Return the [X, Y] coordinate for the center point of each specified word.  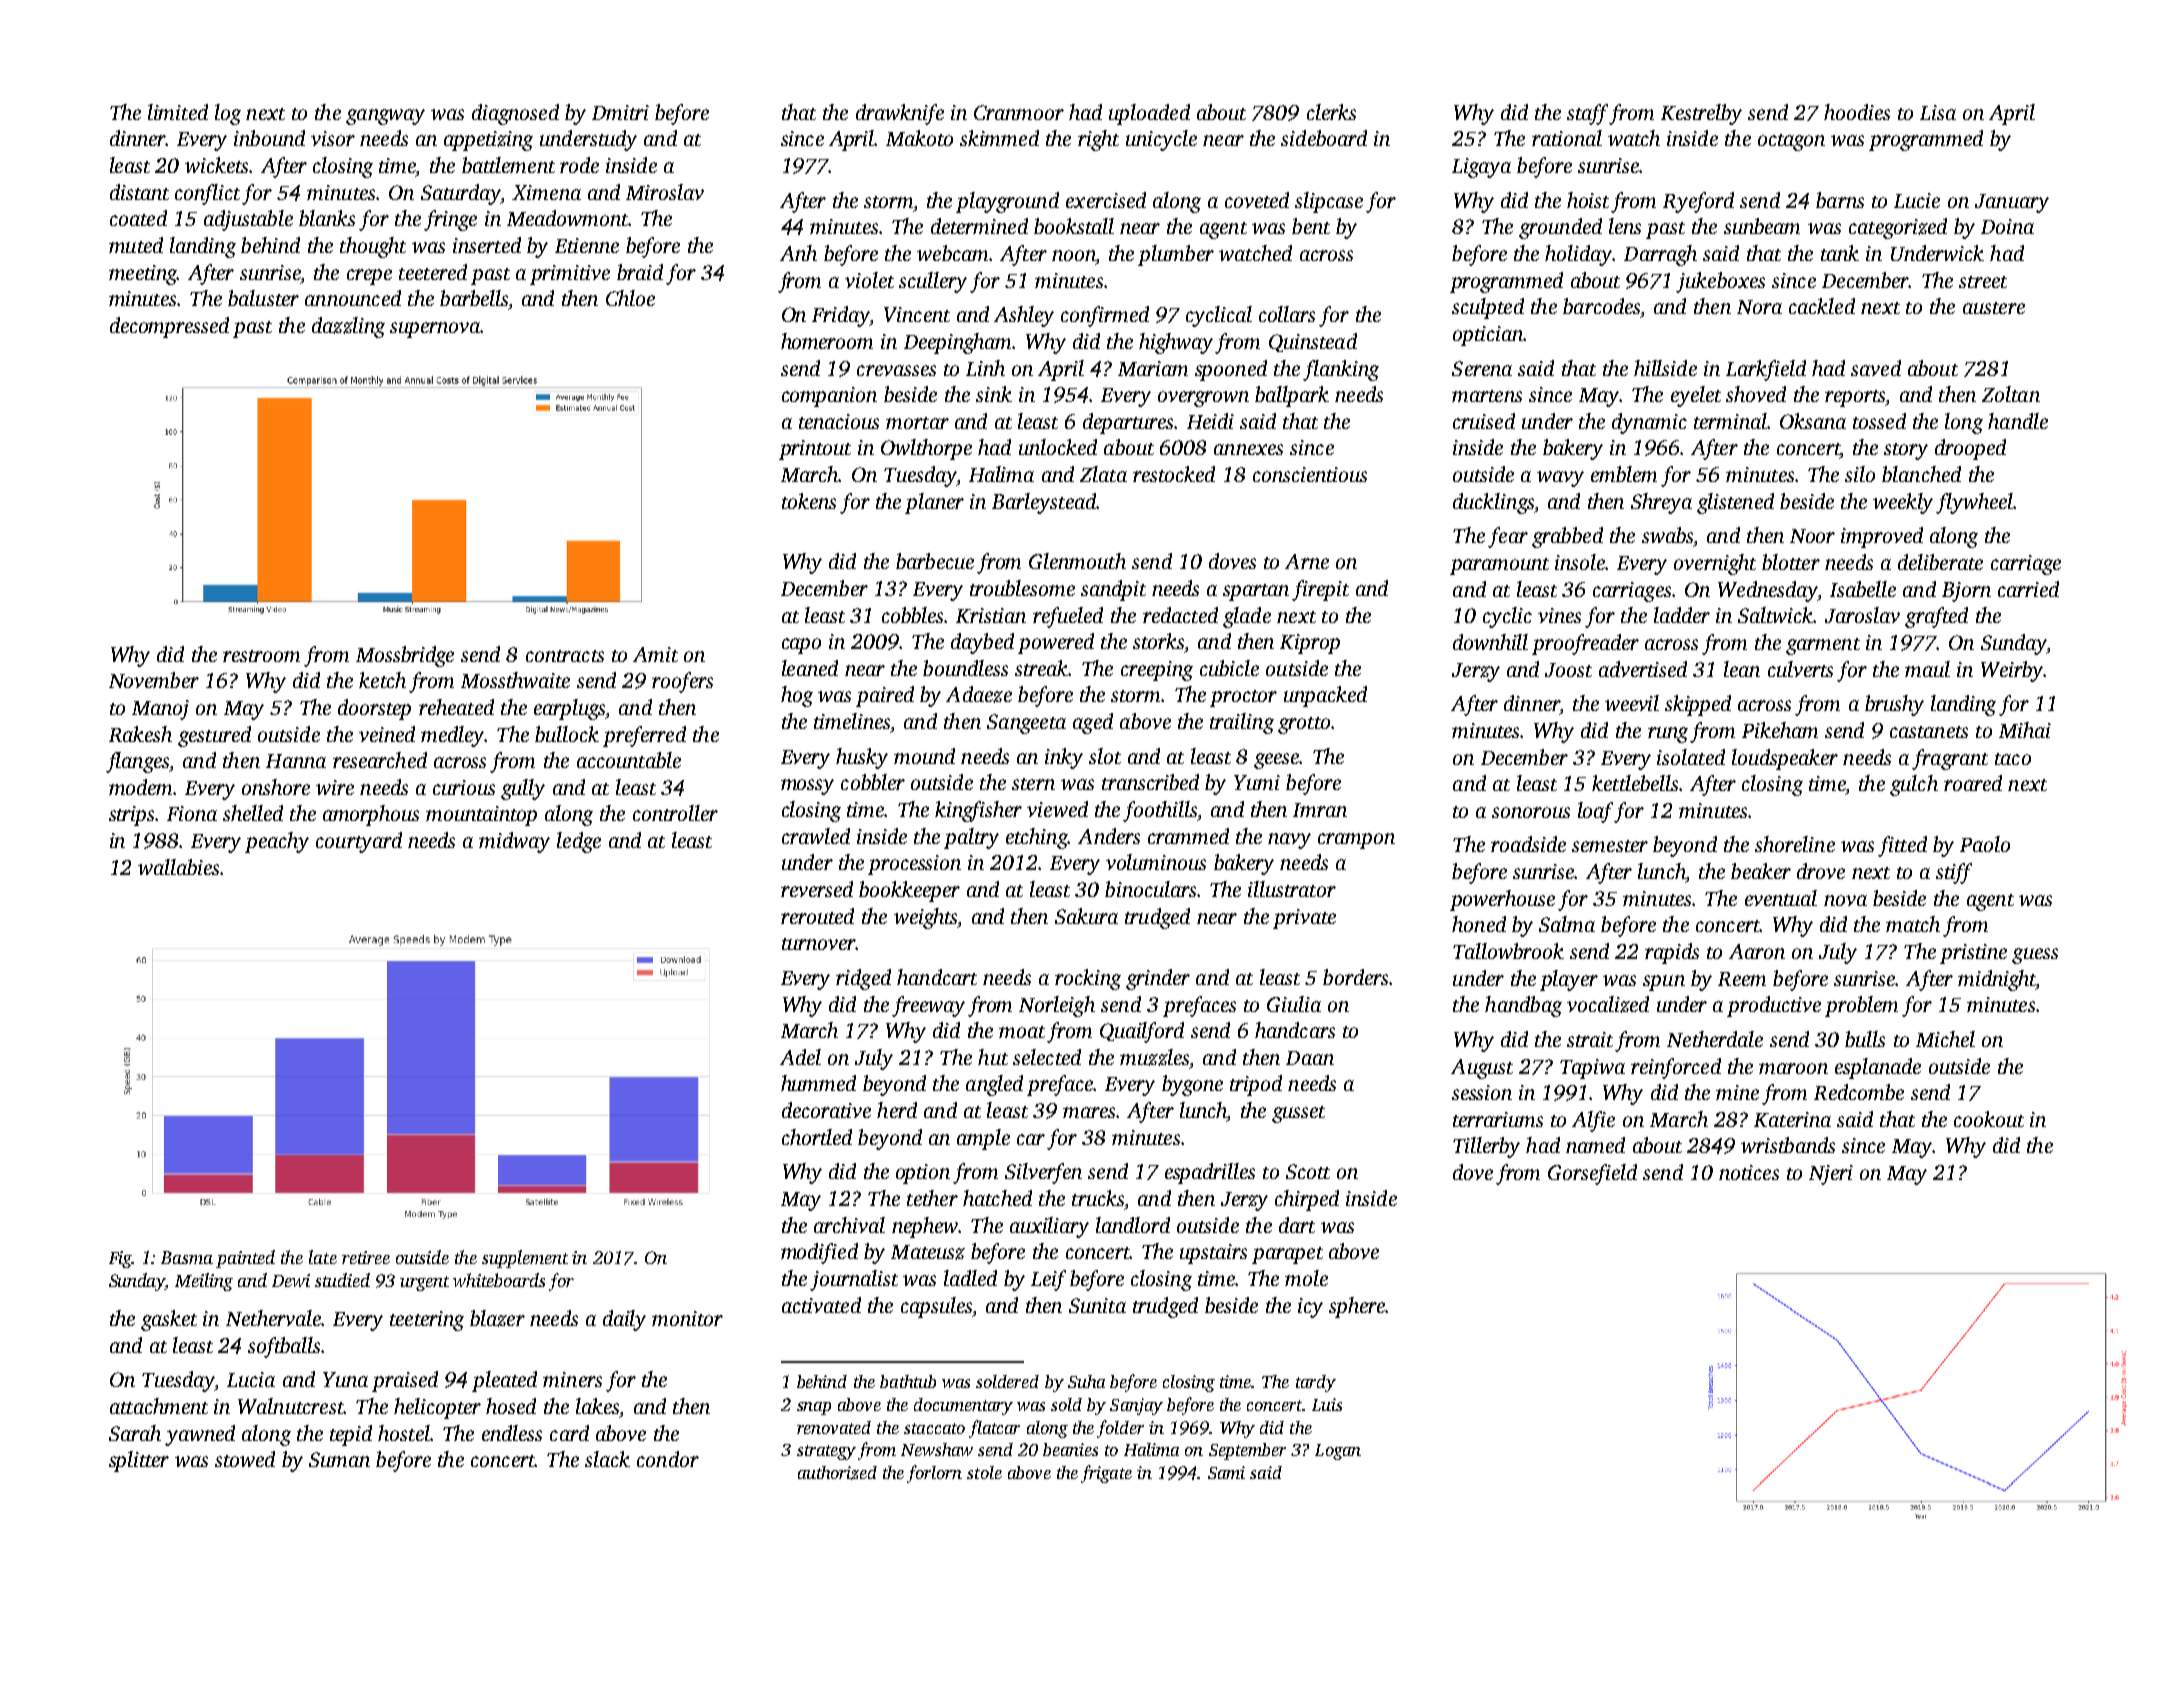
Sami [1226, 1472]
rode [579, 165]
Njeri [1831, 1175]
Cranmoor [1019, 112]
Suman [339, 1459]
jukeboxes [1720, 282]
